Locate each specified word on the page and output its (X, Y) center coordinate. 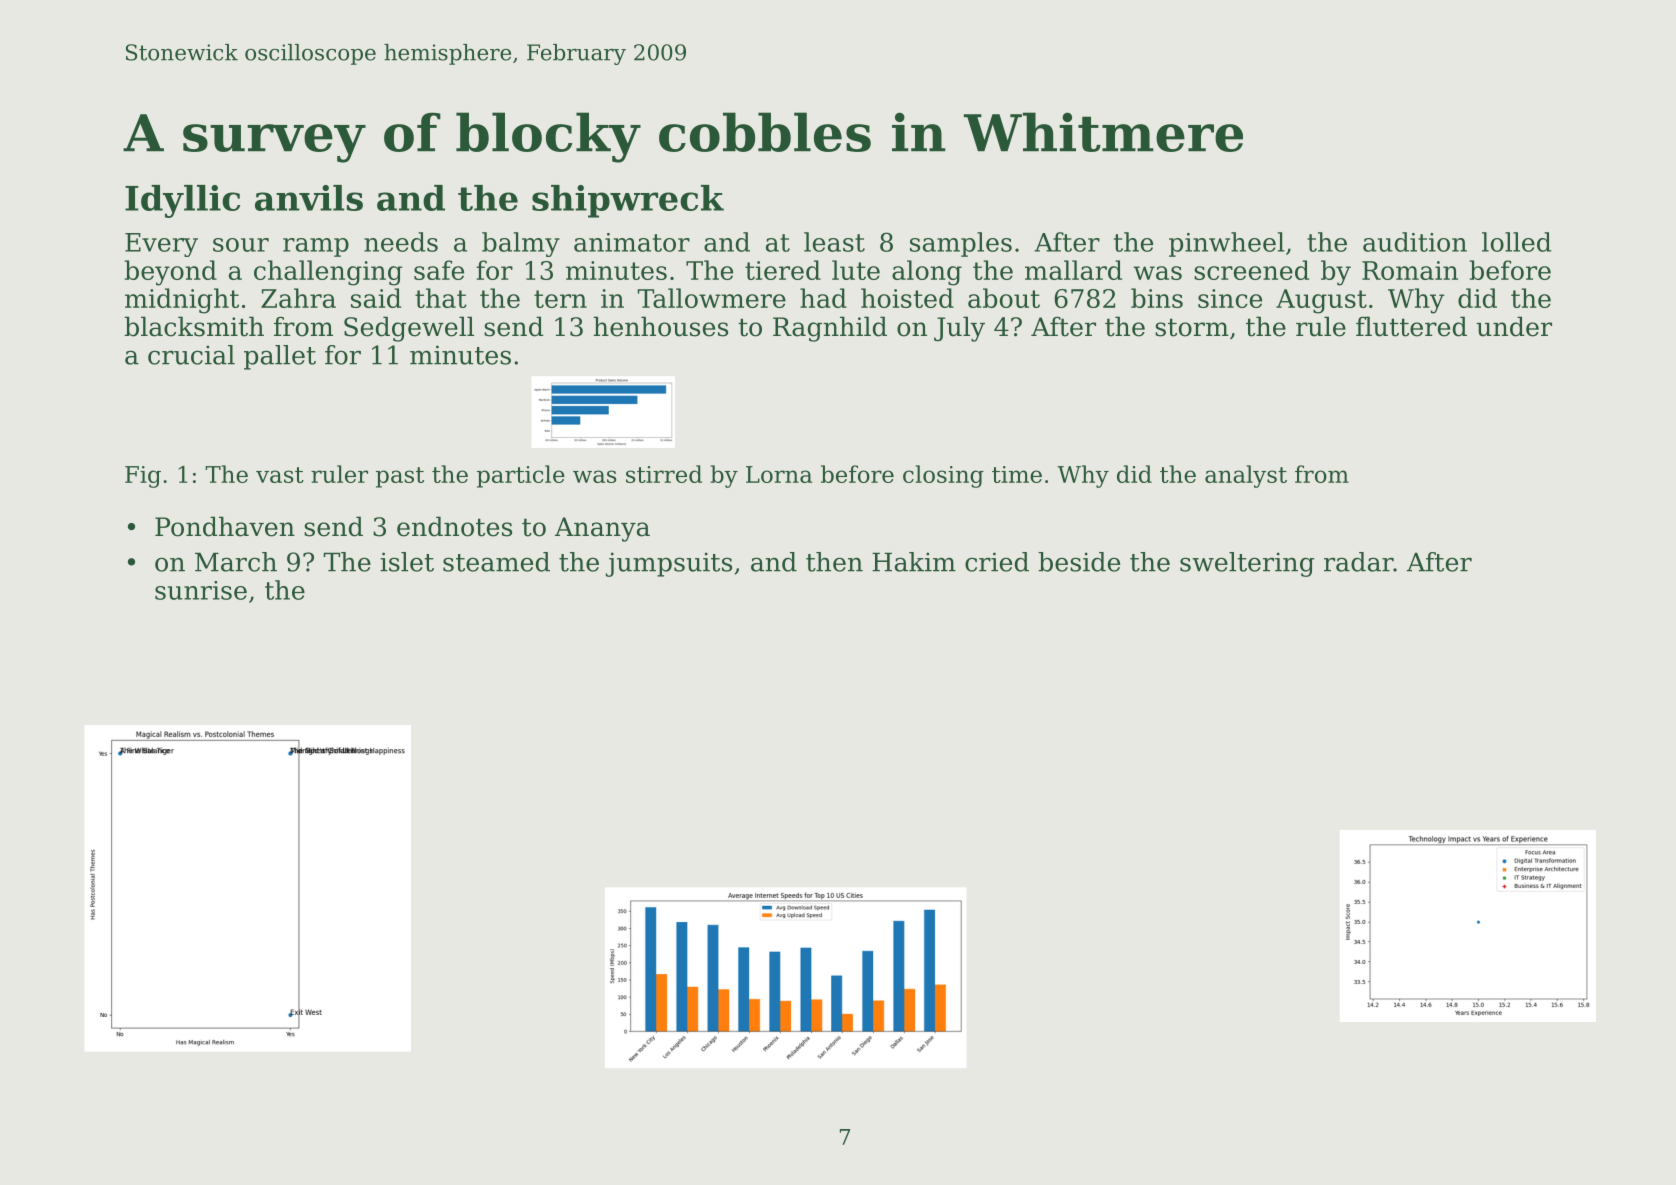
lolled (1516, 242)
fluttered (1411, 326)
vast (280, 475)
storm (1192, 327)
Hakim (914, 562)
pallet (280, 357)
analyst (1246, 476)
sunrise (201, 590)
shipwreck (628, 201)
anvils (309, 198)
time (1017, 474)
